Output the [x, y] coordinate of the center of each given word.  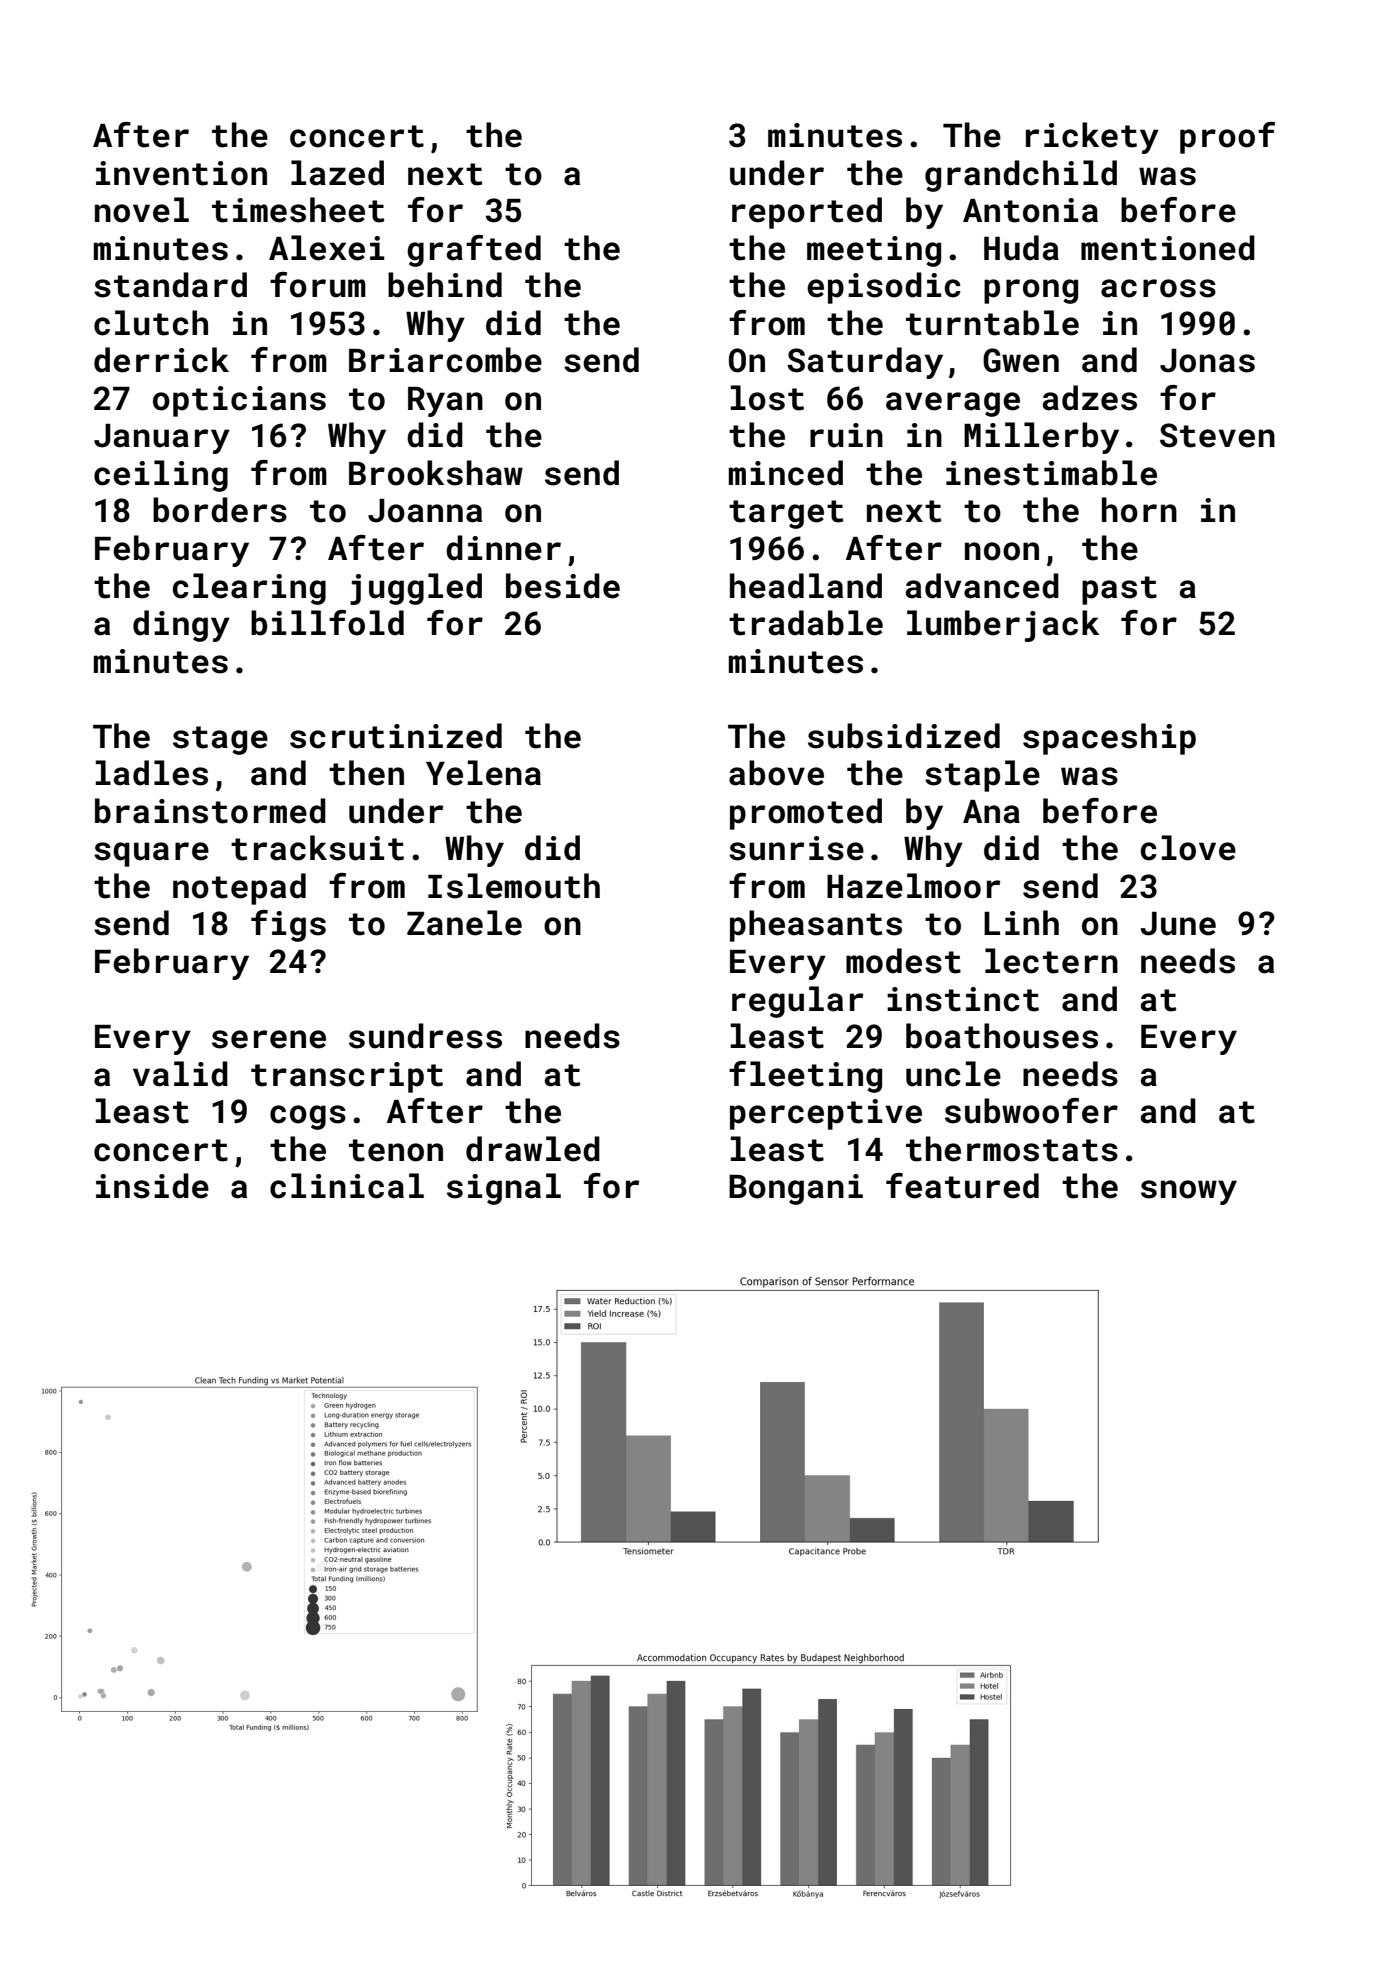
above [776, 773]
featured [962, 1186]
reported [807, 213]
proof [1227, 138]
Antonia [1030, 210]
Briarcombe [445, 360]
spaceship [1109, 739]
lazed [337, 173]
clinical [347, 1186]
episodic [884, 288]
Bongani [796, 1189]
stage [220, 740]
